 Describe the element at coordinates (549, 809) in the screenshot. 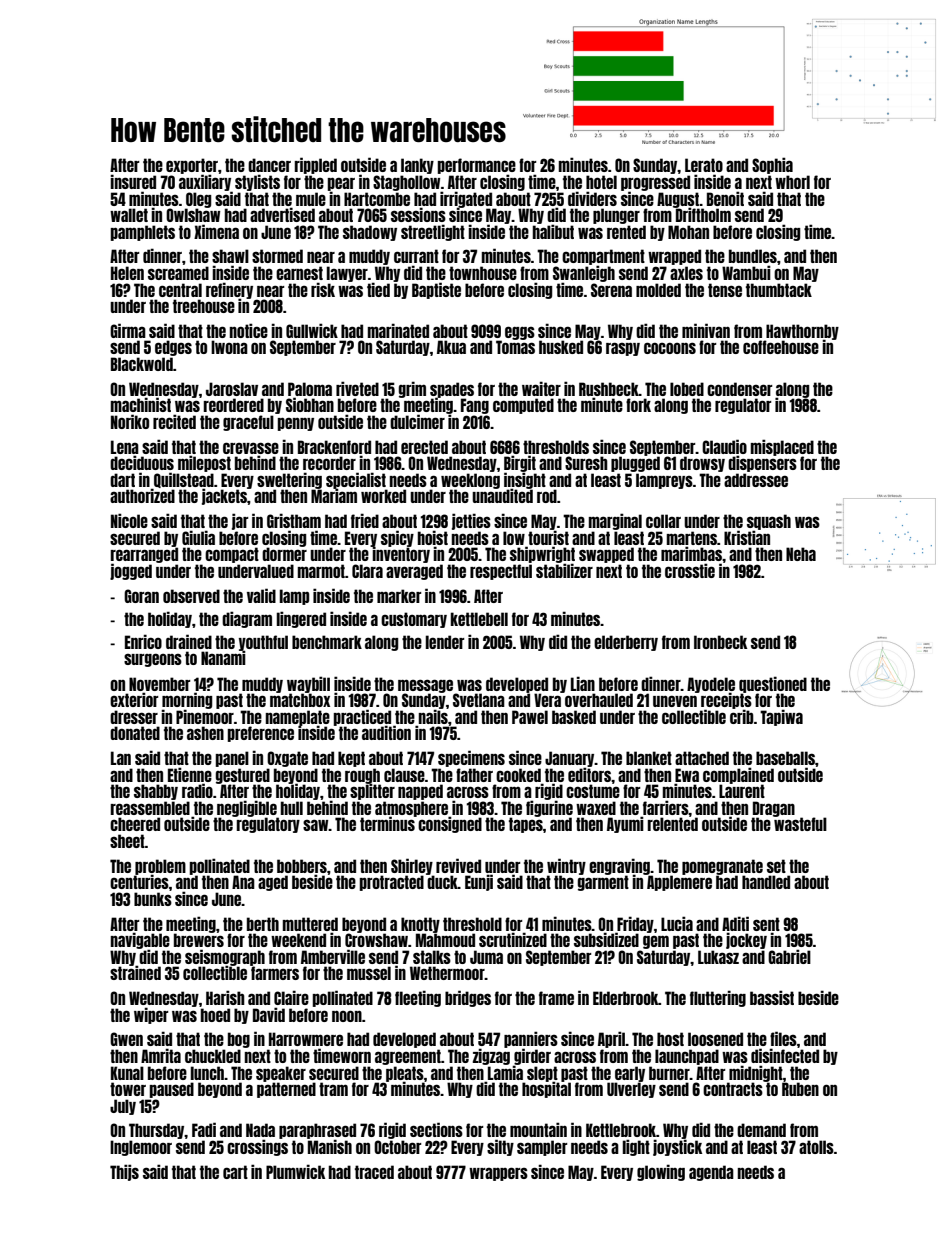

I see `figurine` at that location.
